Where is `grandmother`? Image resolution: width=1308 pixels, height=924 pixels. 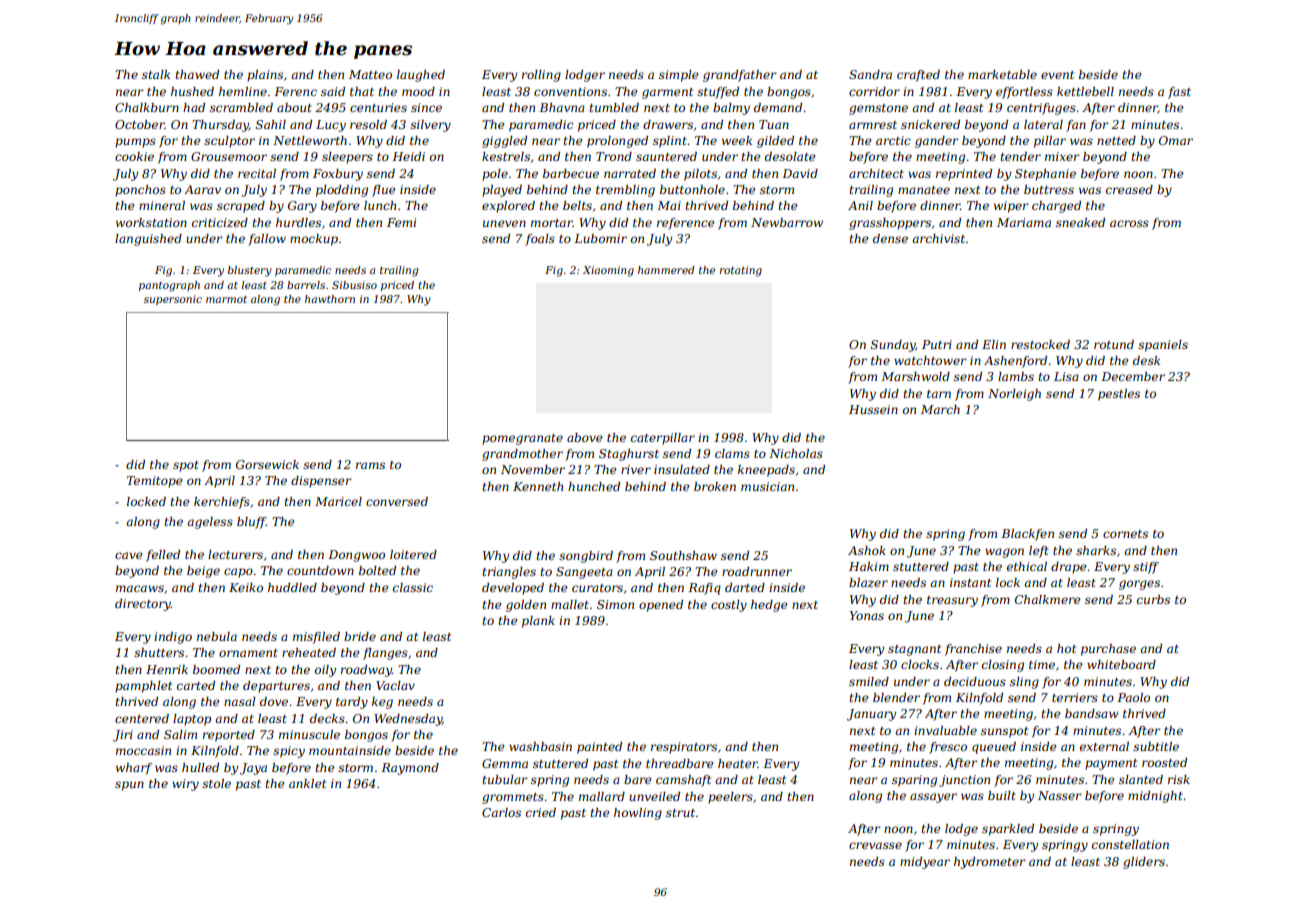
grandmother is located at coordinates (522, 455).
